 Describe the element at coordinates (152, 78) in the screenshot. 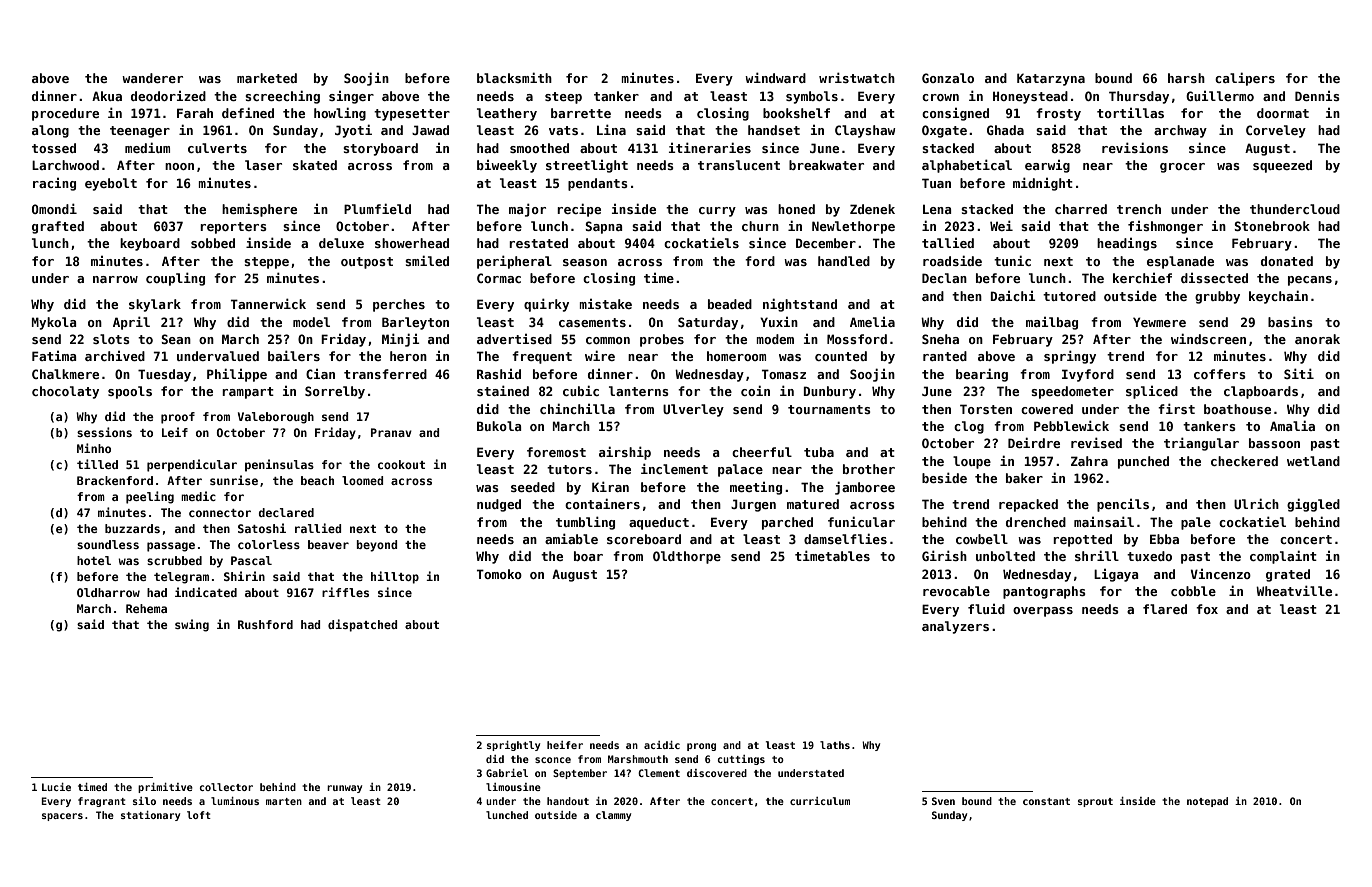

I see `wanderer` at that location.
